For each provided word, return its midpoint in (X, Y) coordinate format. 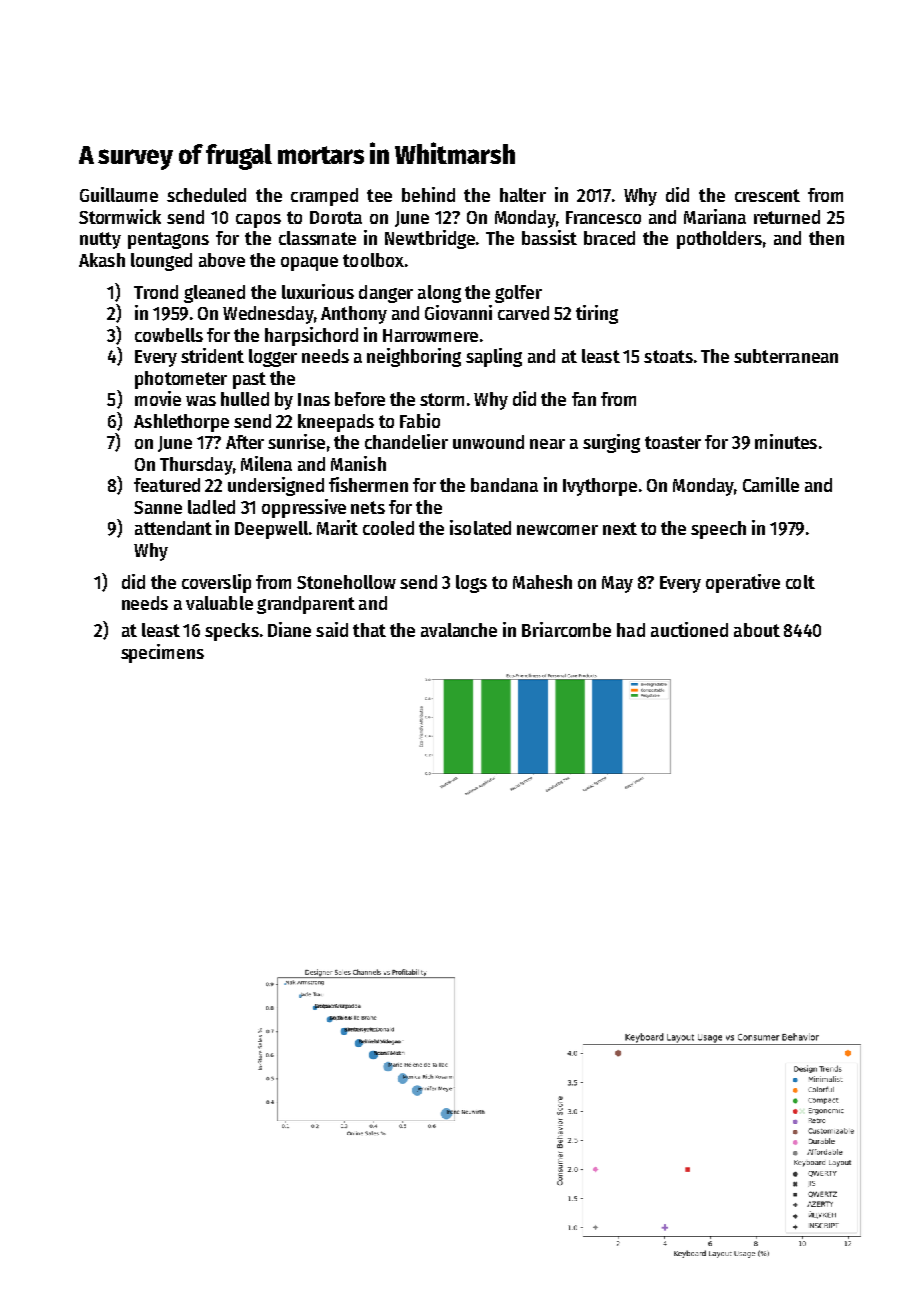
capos (258, 221)
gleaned (214, 294)
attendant (173, 528)
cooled (388, 528)
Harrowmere (430, 335)
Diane (289, 629)
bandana (504, 485)
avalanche (459, 630)
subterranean (786, 356)
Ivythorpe (600, 487)
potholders (719, 240)
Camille (771, 484)
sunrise (296, 441)
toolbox (373, 260)
